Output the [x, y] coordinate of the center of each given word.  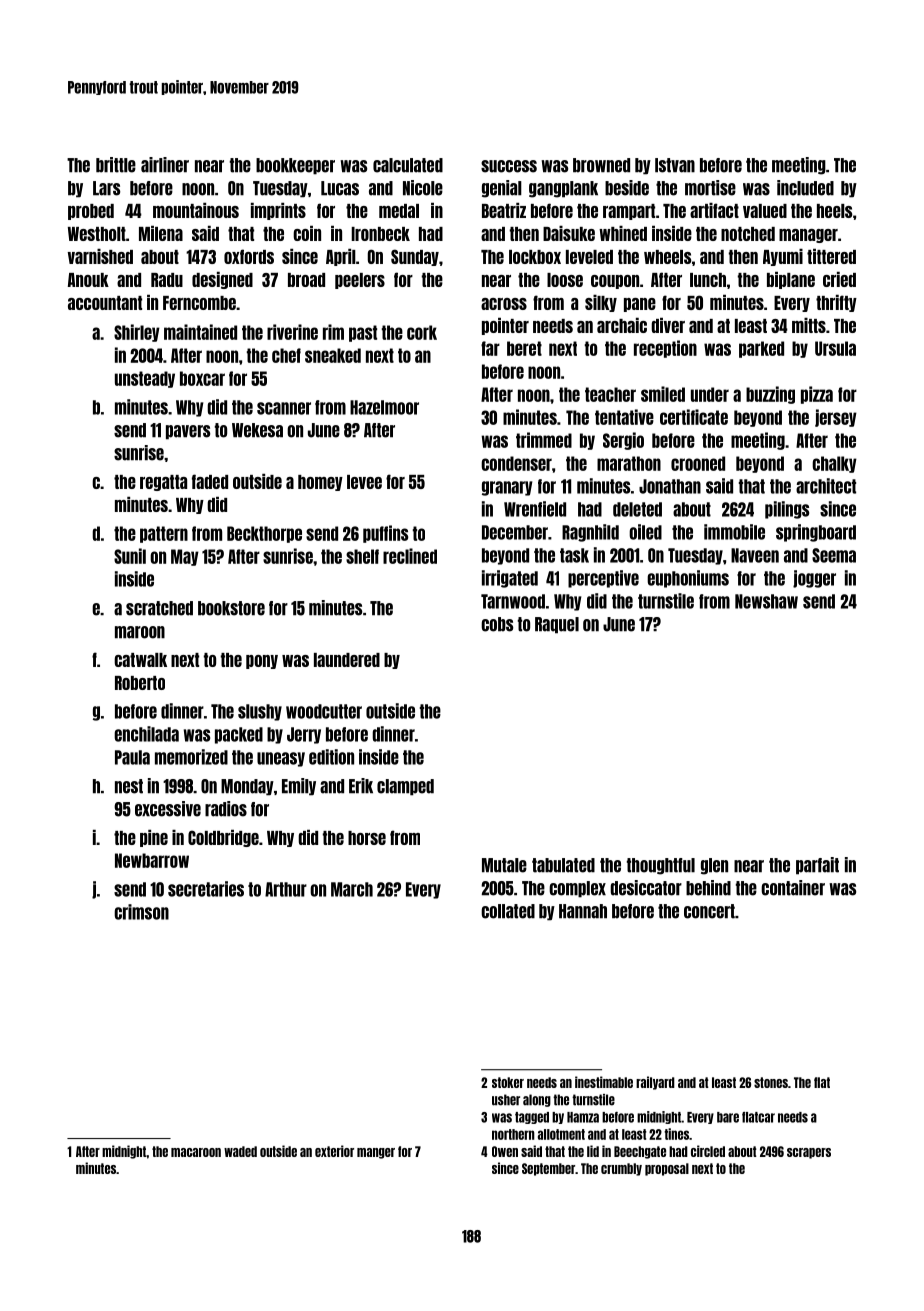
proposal [667, 1169]
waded [240, 1151]
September [548, 1169]
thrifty [836, 303]
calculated [408, 165]
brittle [116, 165]
